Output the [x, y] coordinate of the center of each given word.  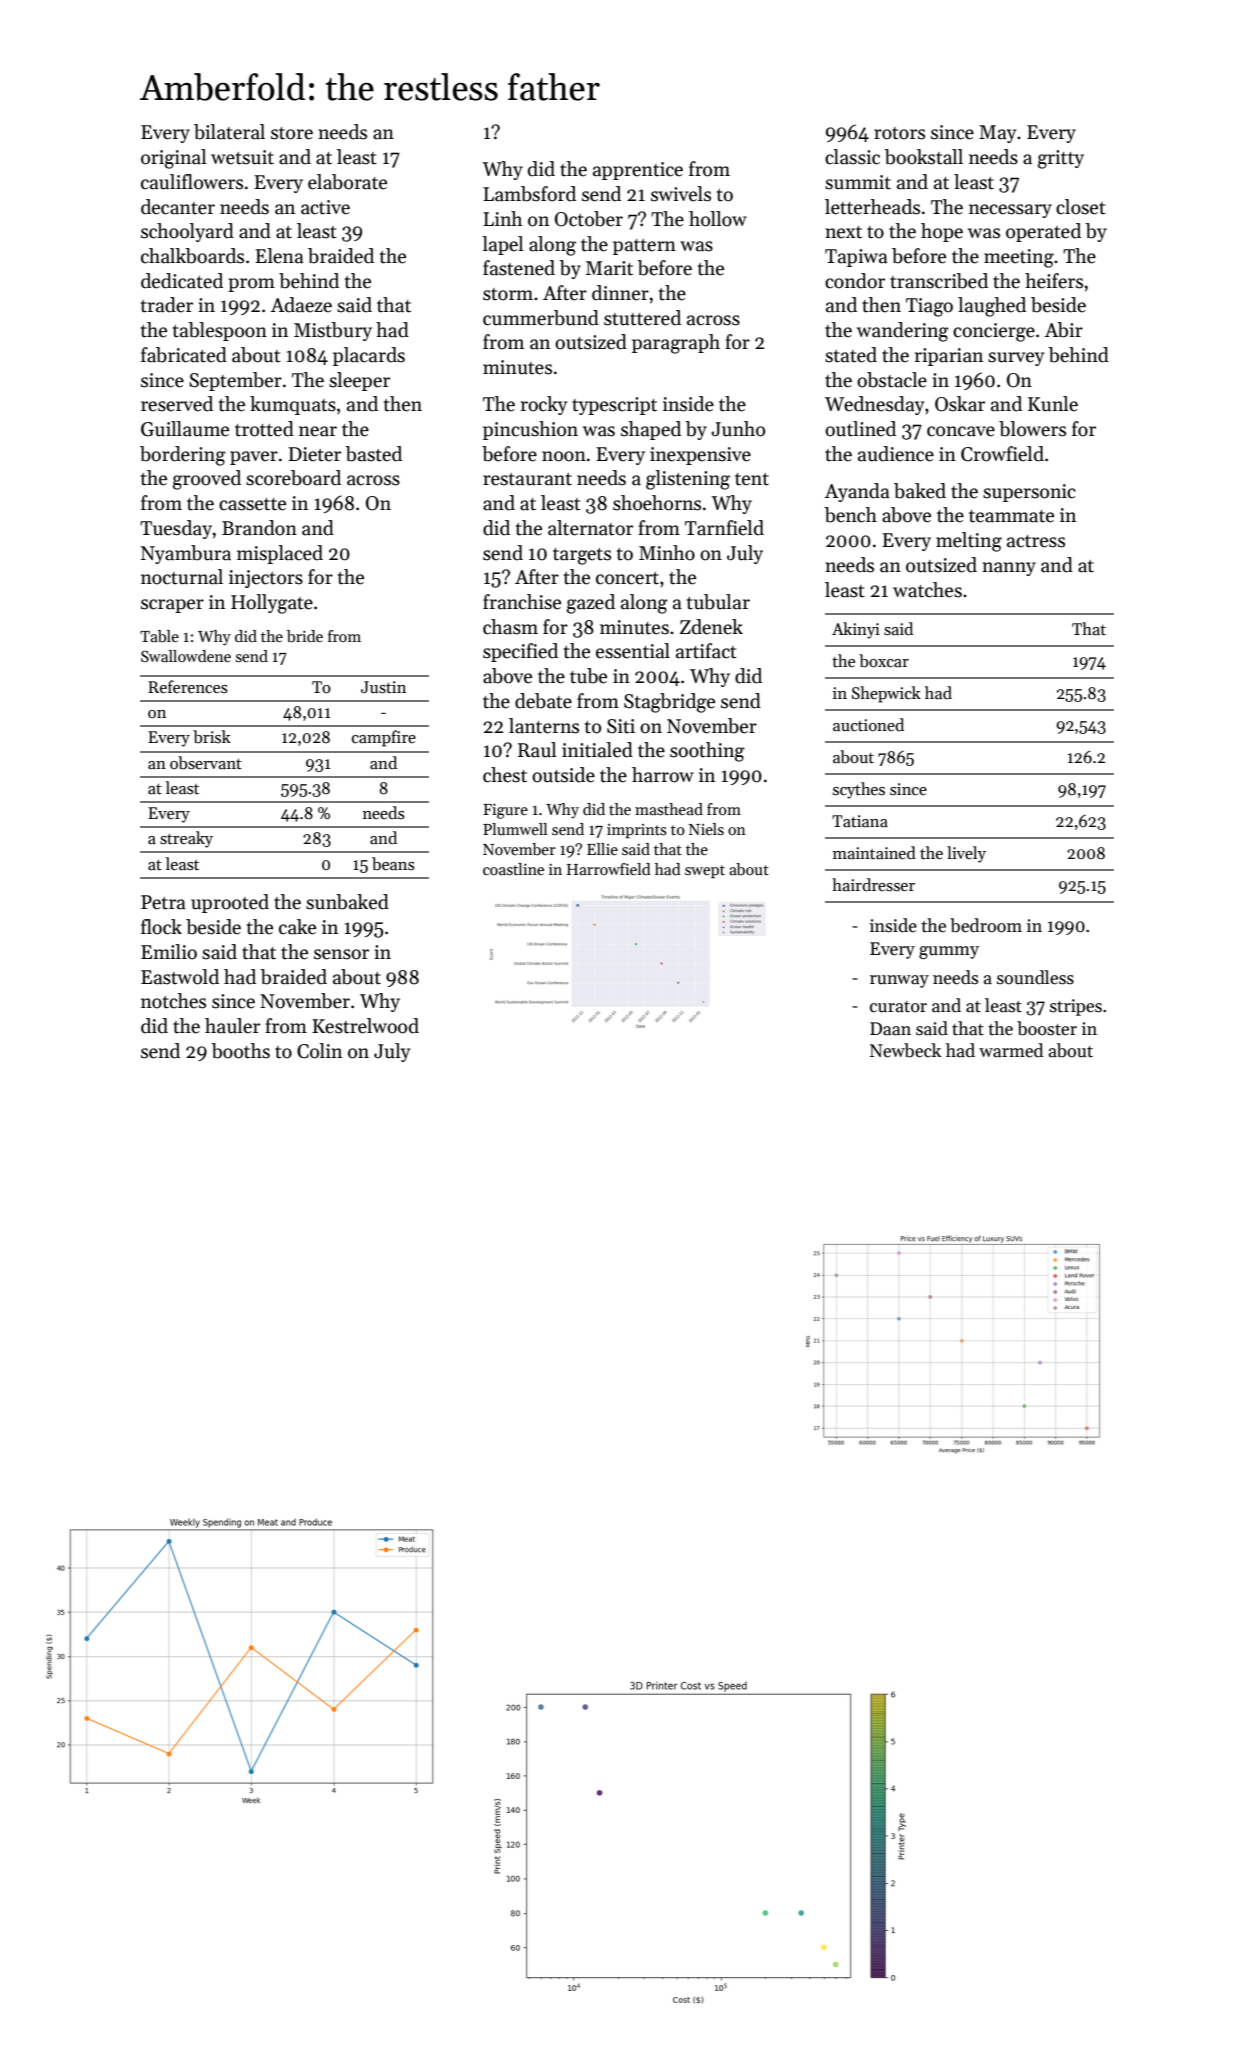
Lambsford [529, 194]
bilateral [229, 132]
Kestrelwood [365, 1026]
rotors [899, 133]
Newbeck [905, 1050]
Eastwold [180, 977]
